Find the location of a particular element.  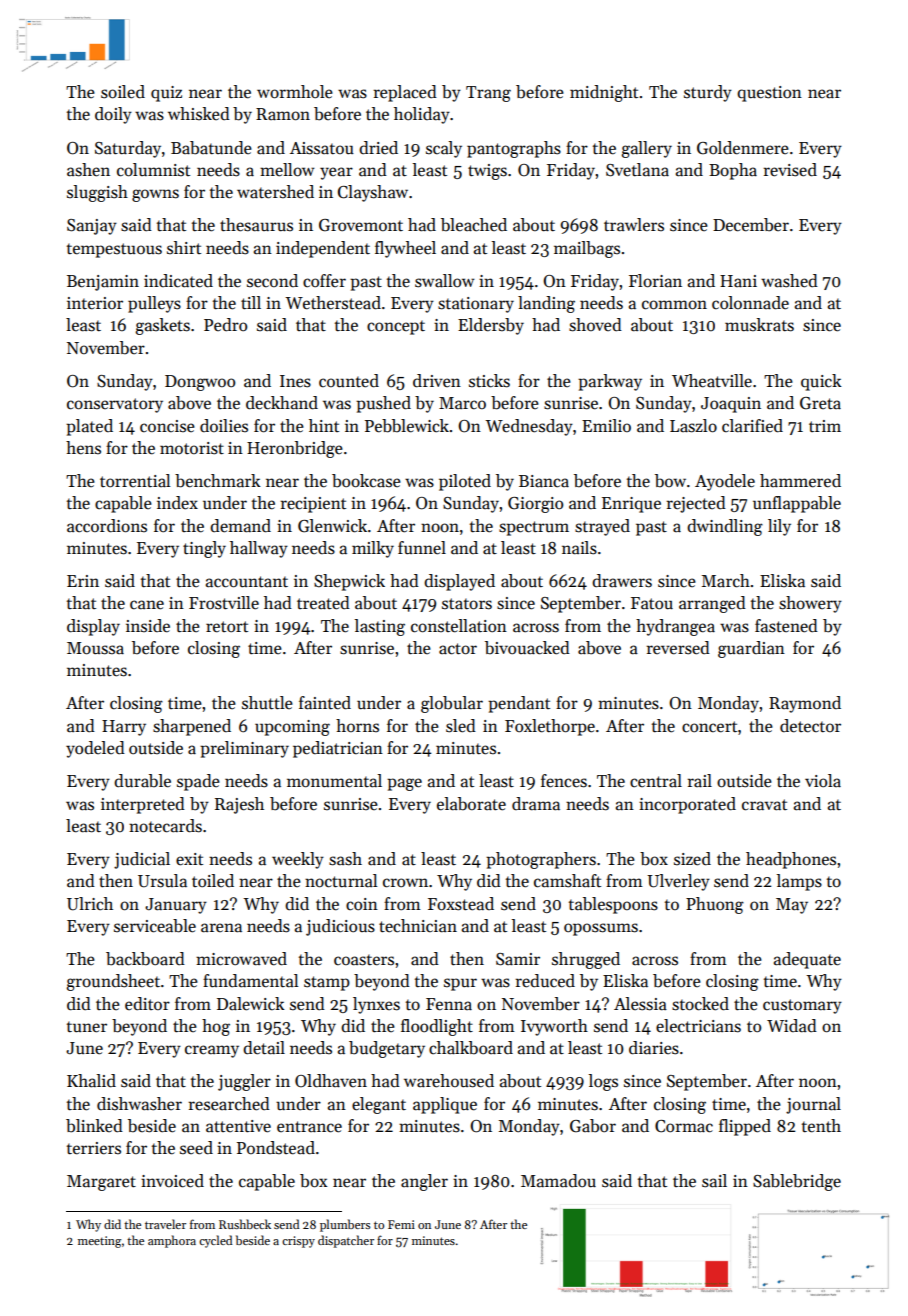

amphora is located at coordinates (172, 1241).
